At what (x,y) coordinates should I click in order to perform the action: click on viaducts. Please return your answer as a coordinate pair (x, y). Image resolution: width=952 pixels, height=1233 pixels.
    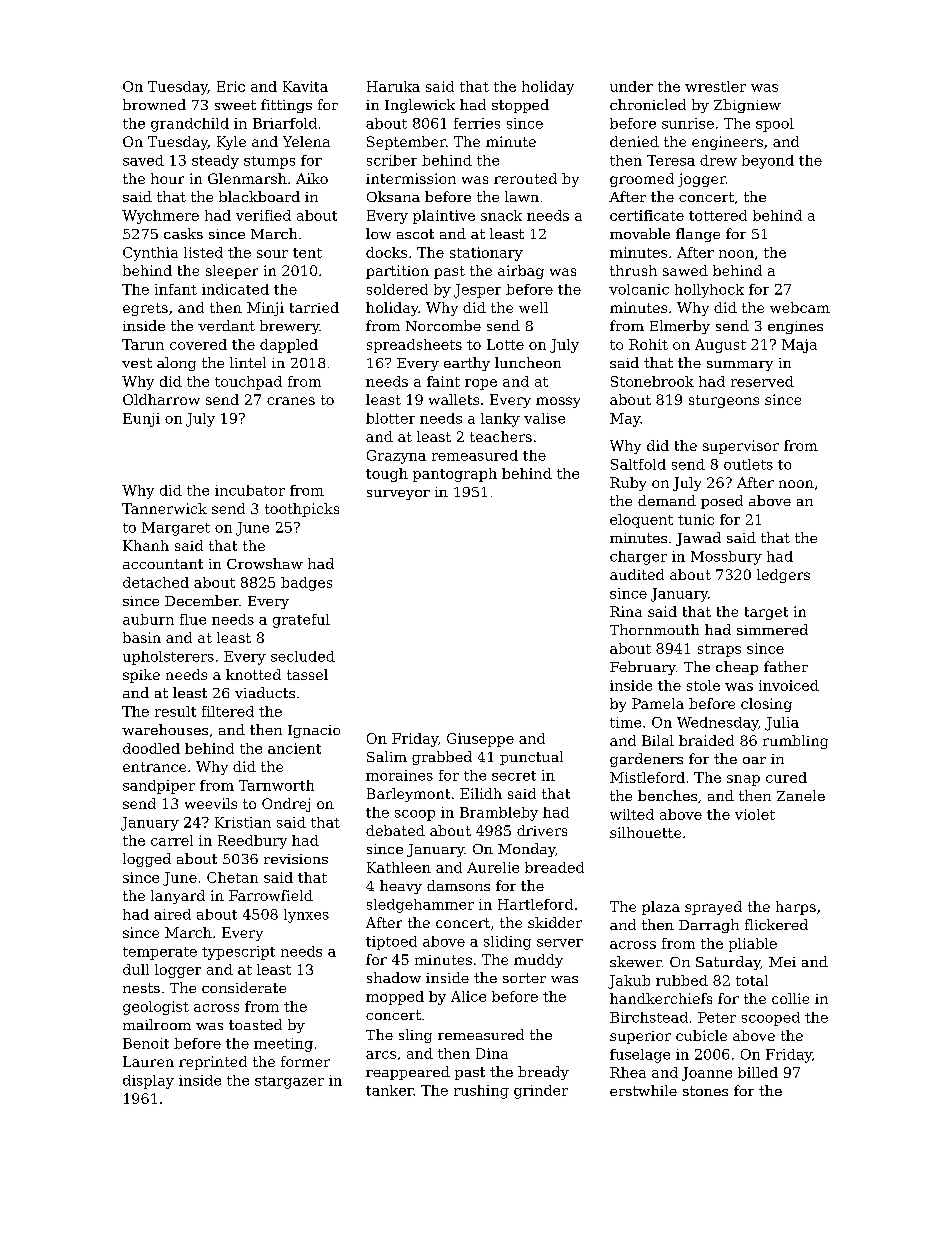
    Looking at the image, I should click on (265, 692).
